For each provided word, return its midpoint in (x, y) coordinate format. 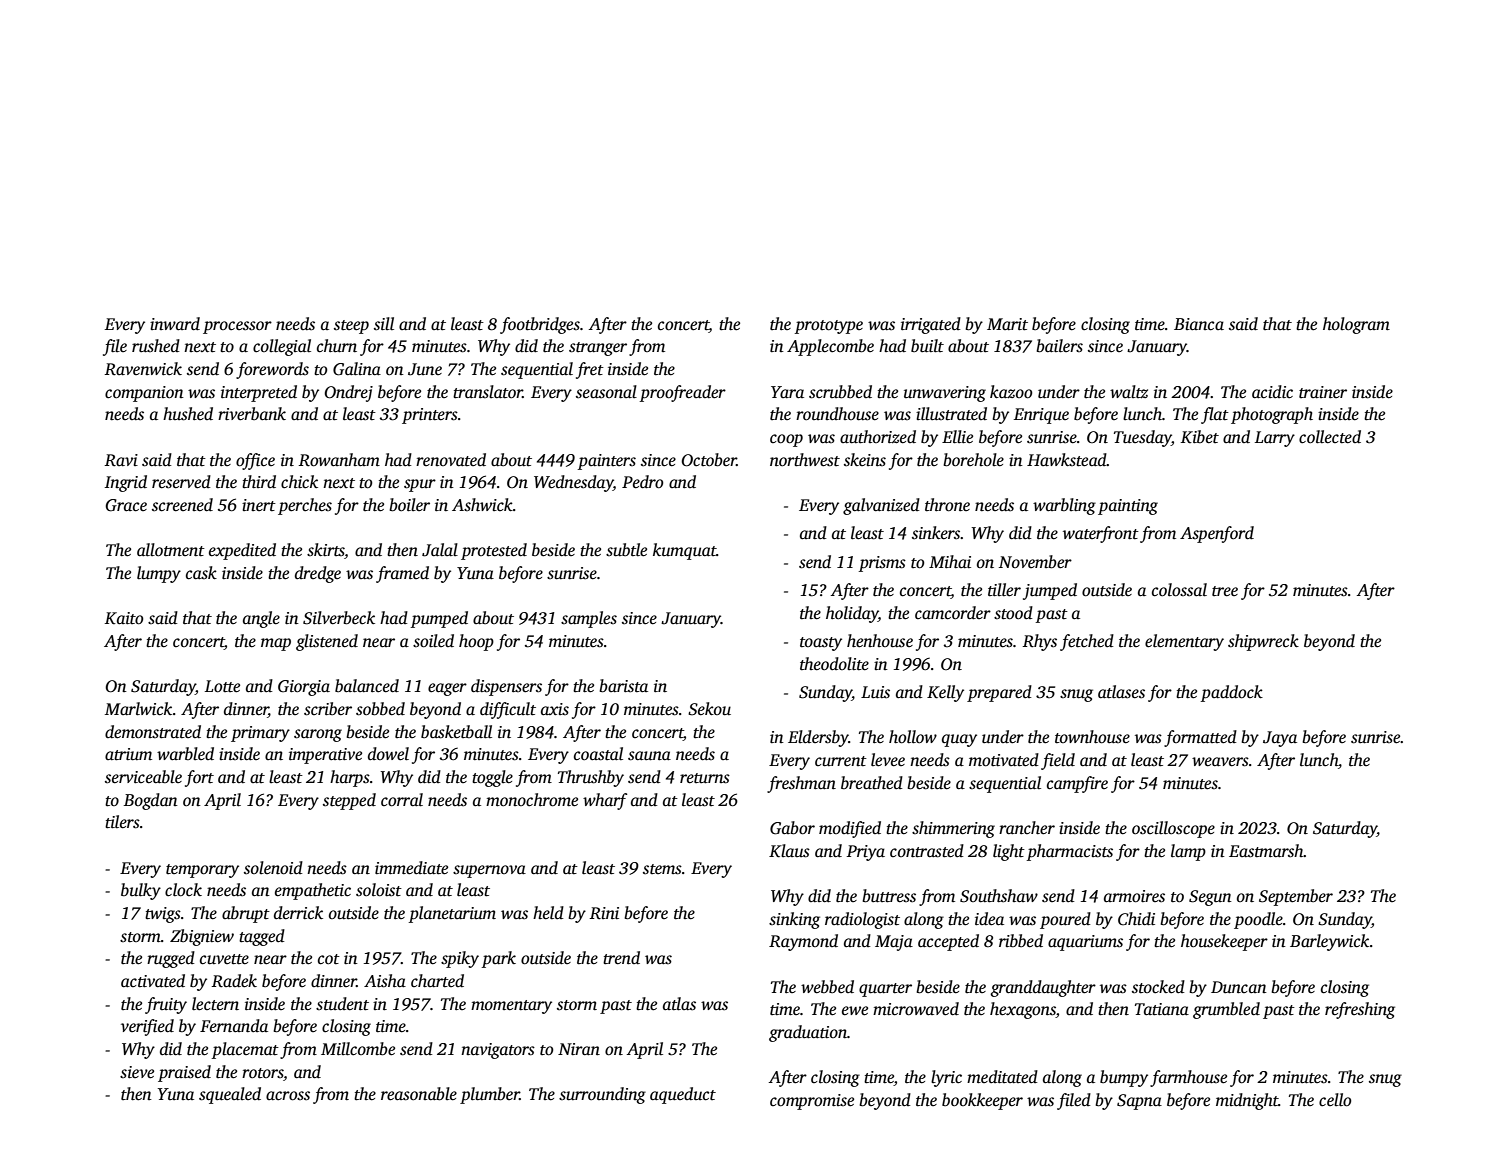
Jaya (1280, 739)
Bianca (1199, 324)
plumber (490, 1095)
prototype (829, 327)
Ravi (121, 460)
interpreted (259, 393)
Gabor (792, 828)
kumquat (684, 551)
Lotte (222, 686)
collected (1330, 437)
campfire (1077, 784)
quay (959, 740)
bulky (141, 891)
